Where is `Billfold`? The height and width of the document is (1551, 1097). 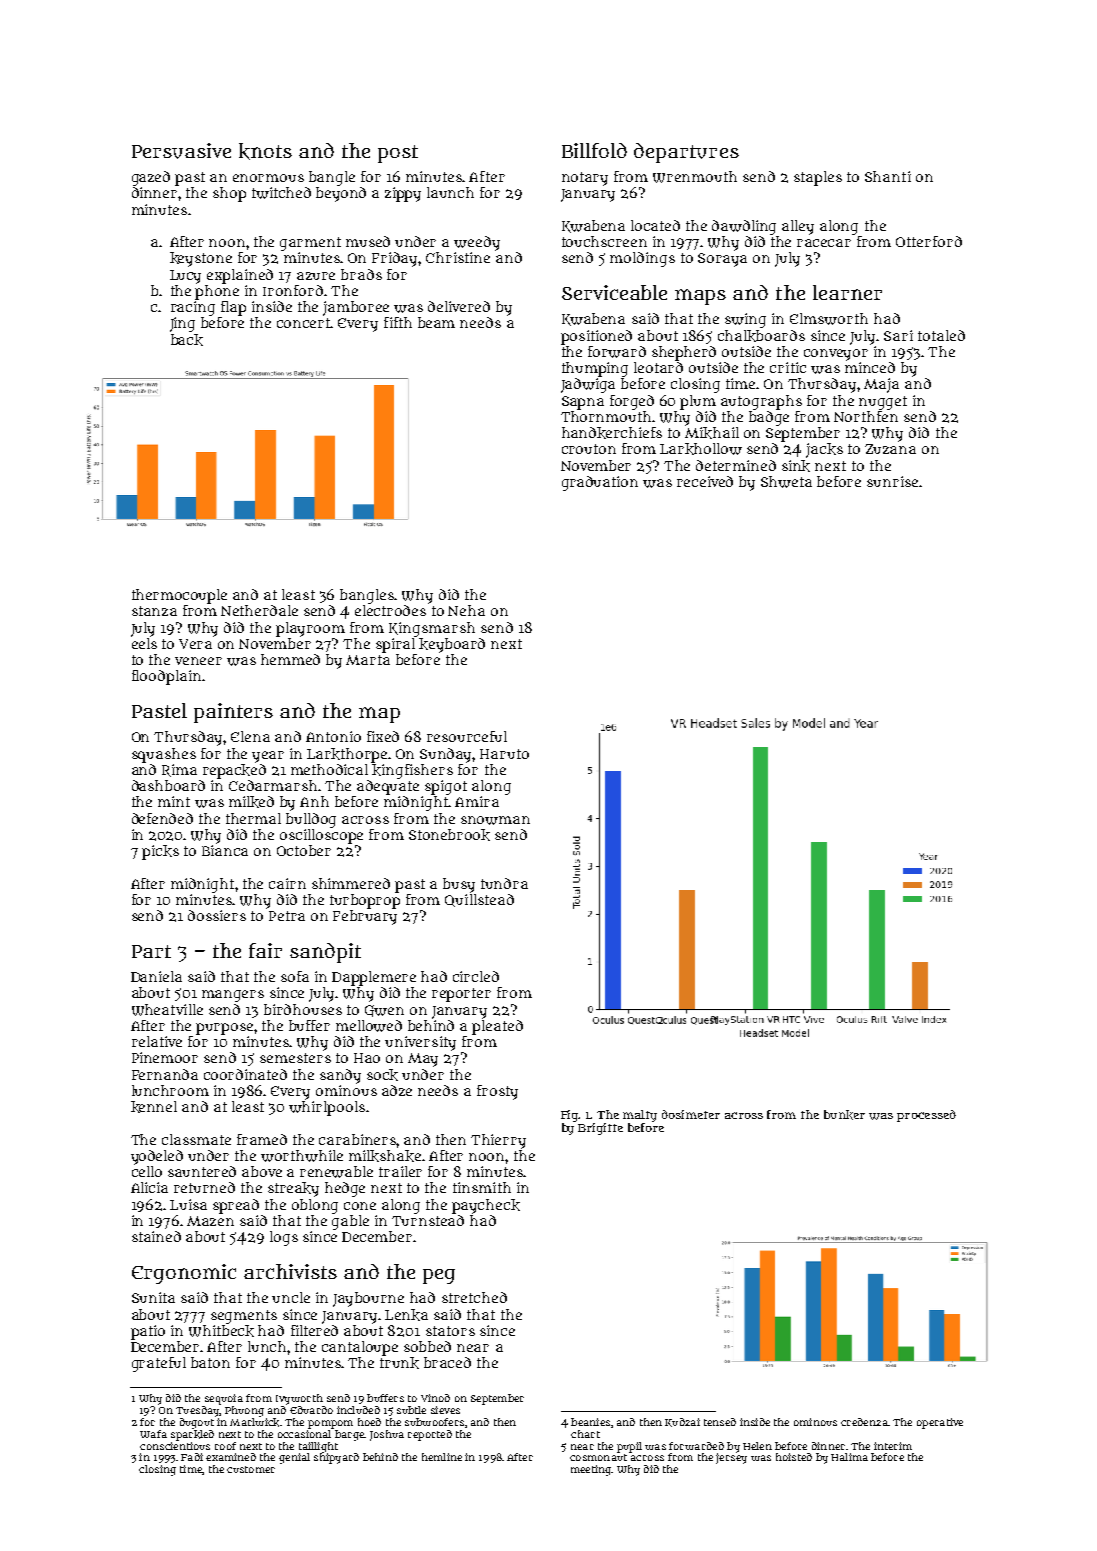 Billfold is located at coordinates (594, 150).
